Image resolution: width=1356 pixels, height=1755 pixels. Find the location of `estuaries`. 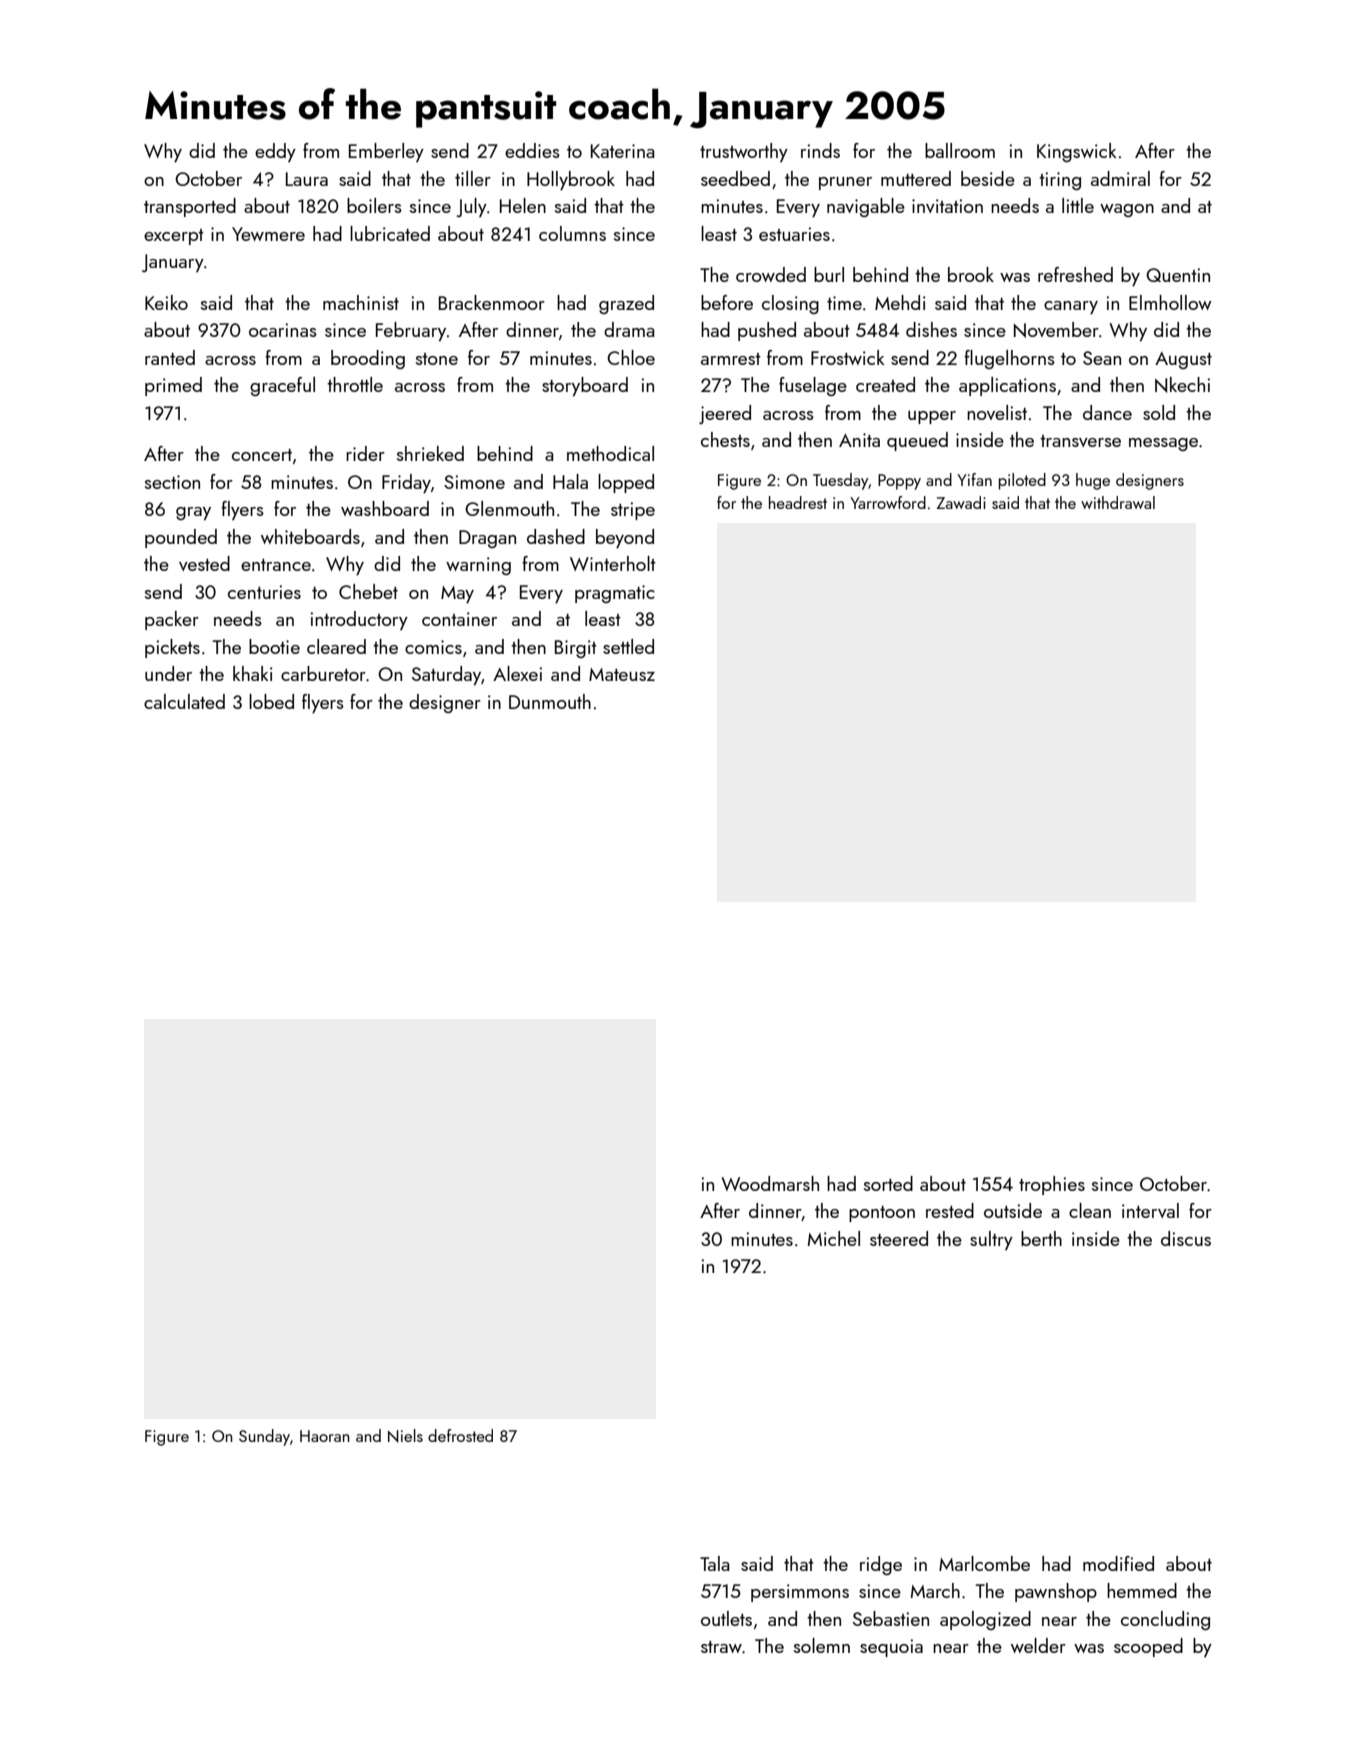

estuaries is located at coordinates (794, 234).
